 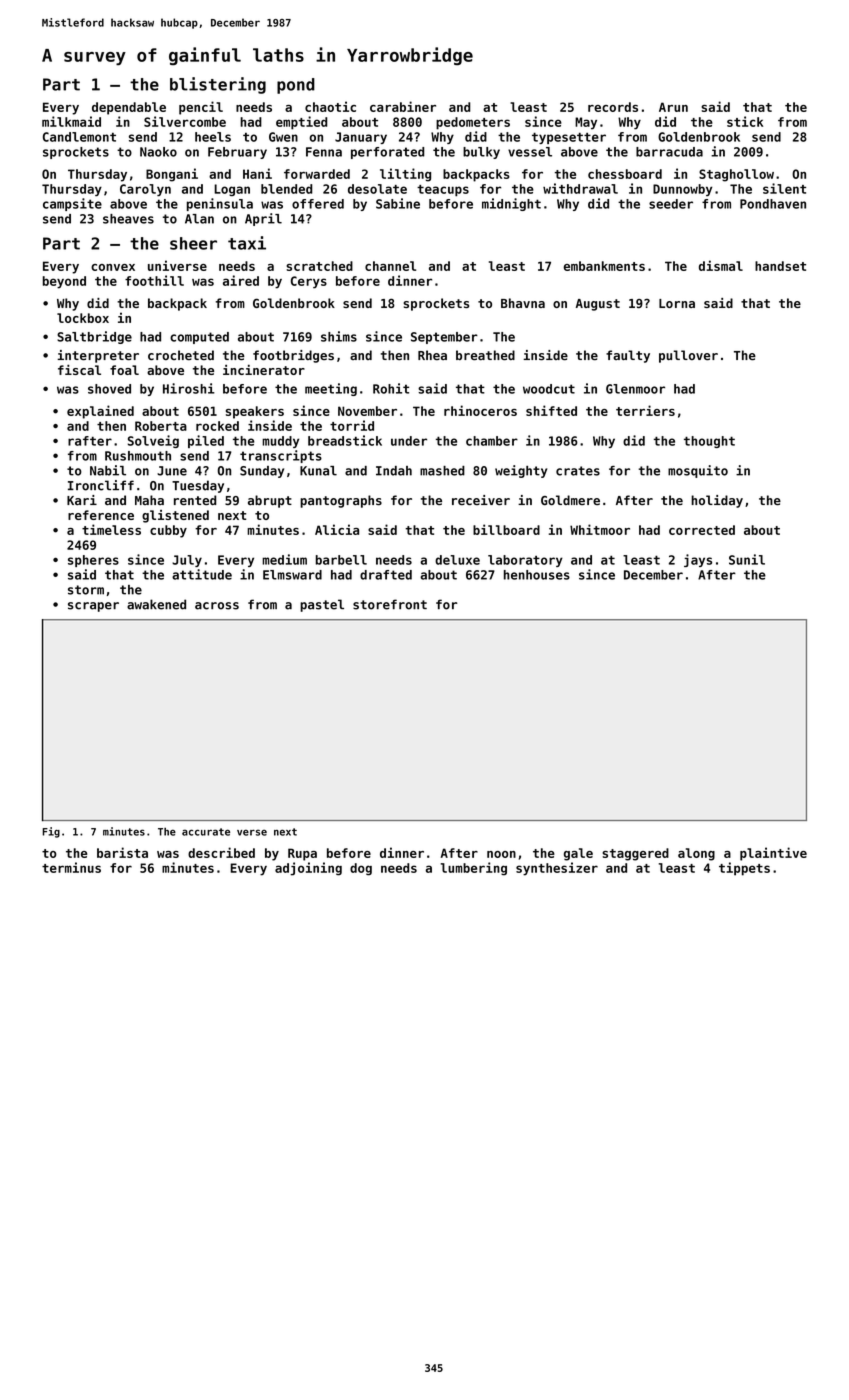 What do you see at coordinates (481, 500) in the document?
I see `receiver` at bounding box center [481, 500].
